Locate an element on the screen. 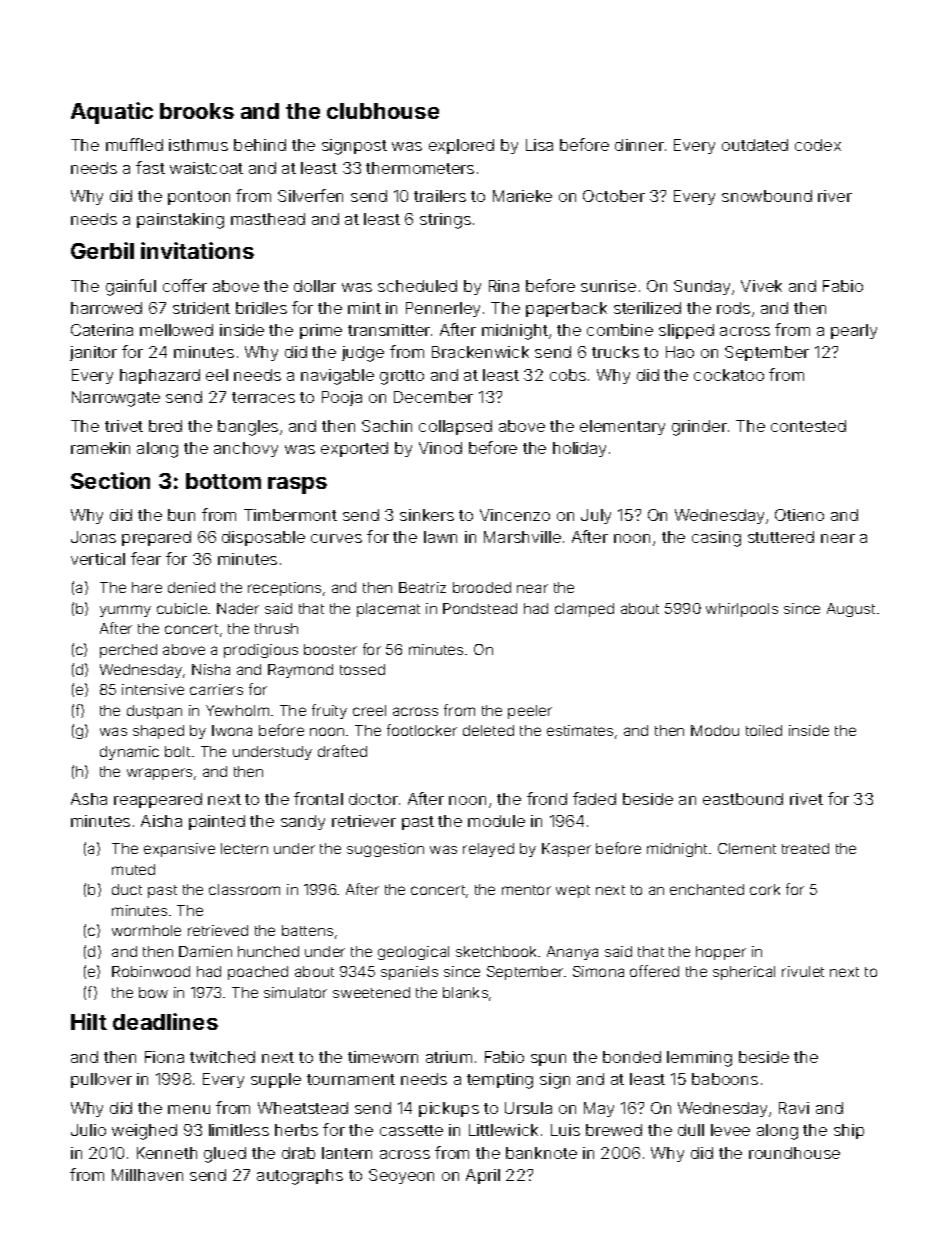  Brackenwick is located at coordinates (480, 352).
